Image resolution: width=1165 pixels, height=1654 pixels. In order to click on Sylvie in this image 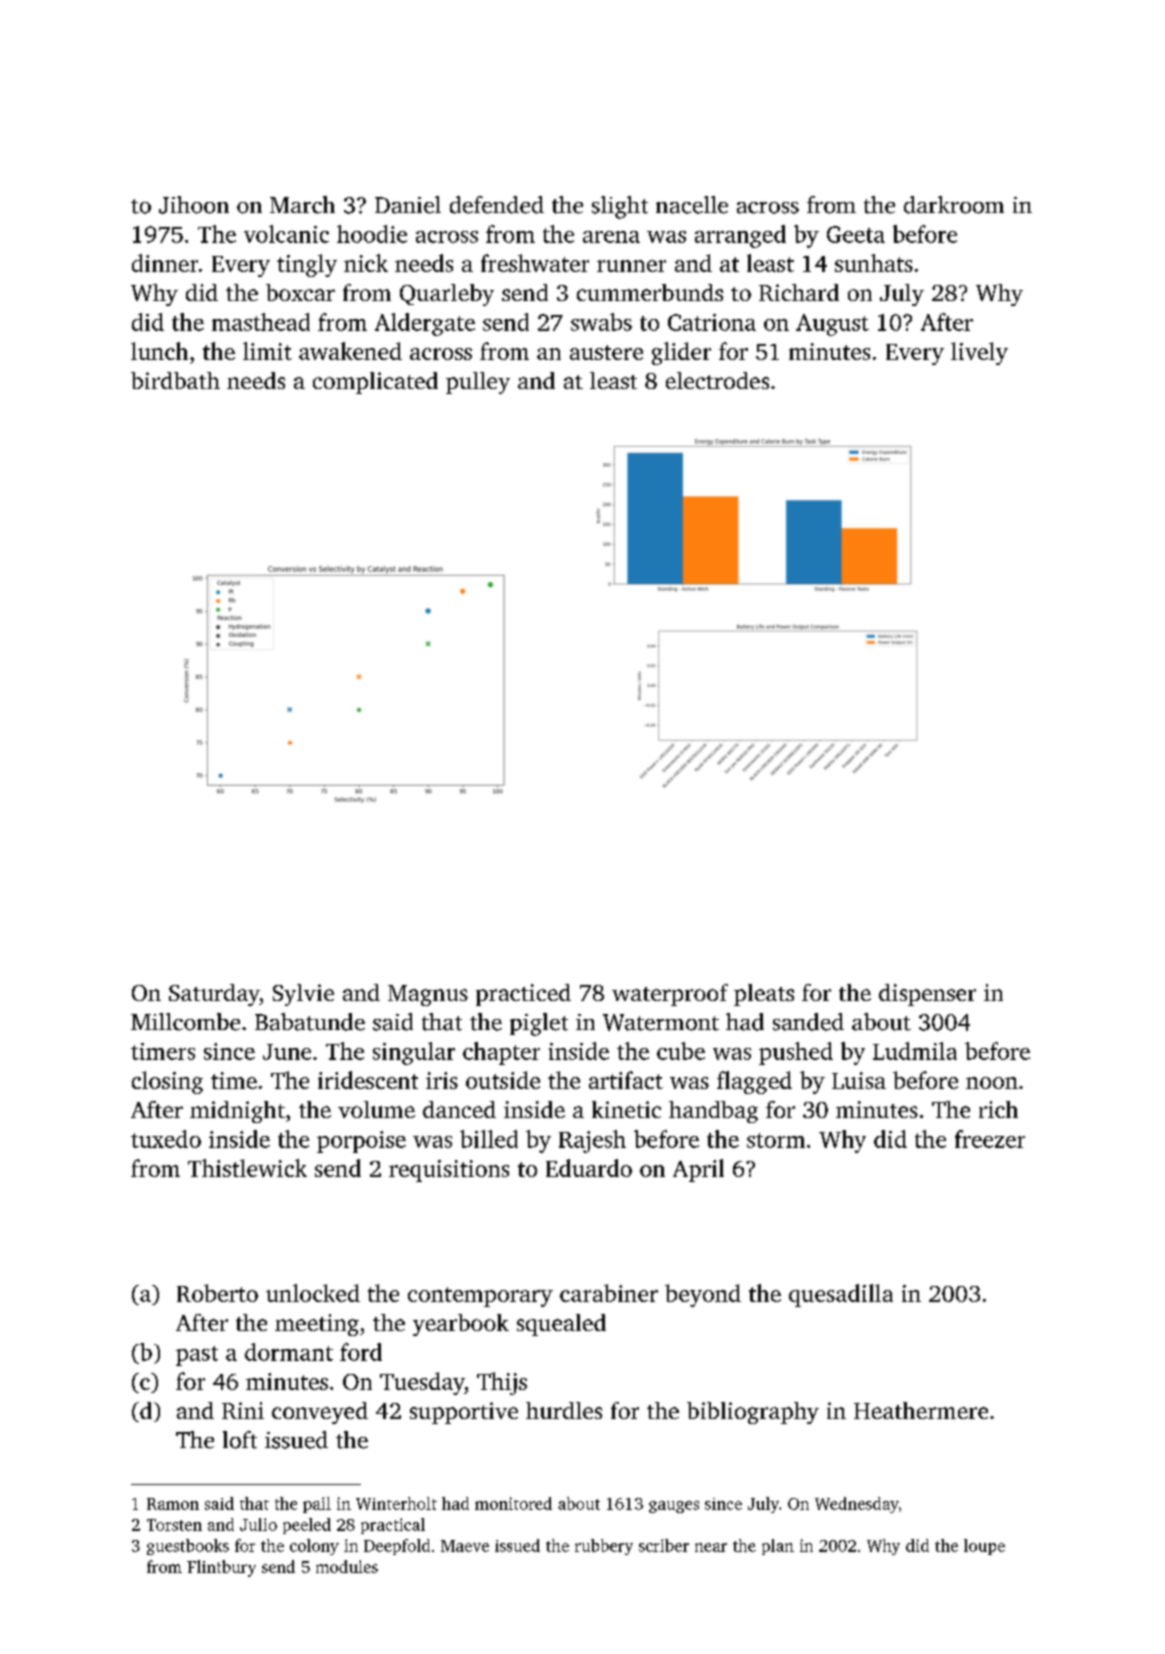, I will do `click(303, 995)`.
